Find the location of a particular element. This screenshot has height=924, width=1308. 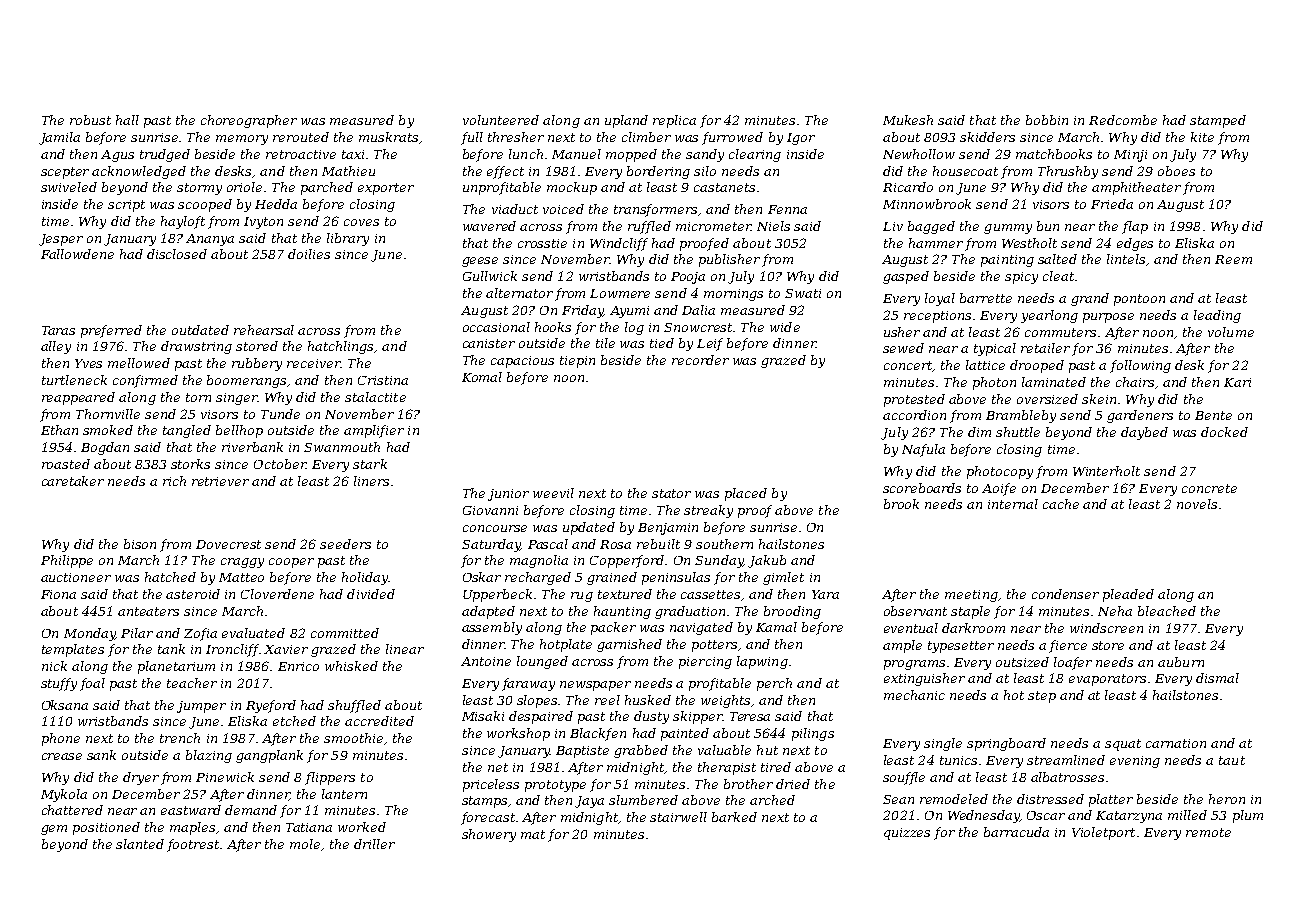

robust is located at coordinates (90, 120).
